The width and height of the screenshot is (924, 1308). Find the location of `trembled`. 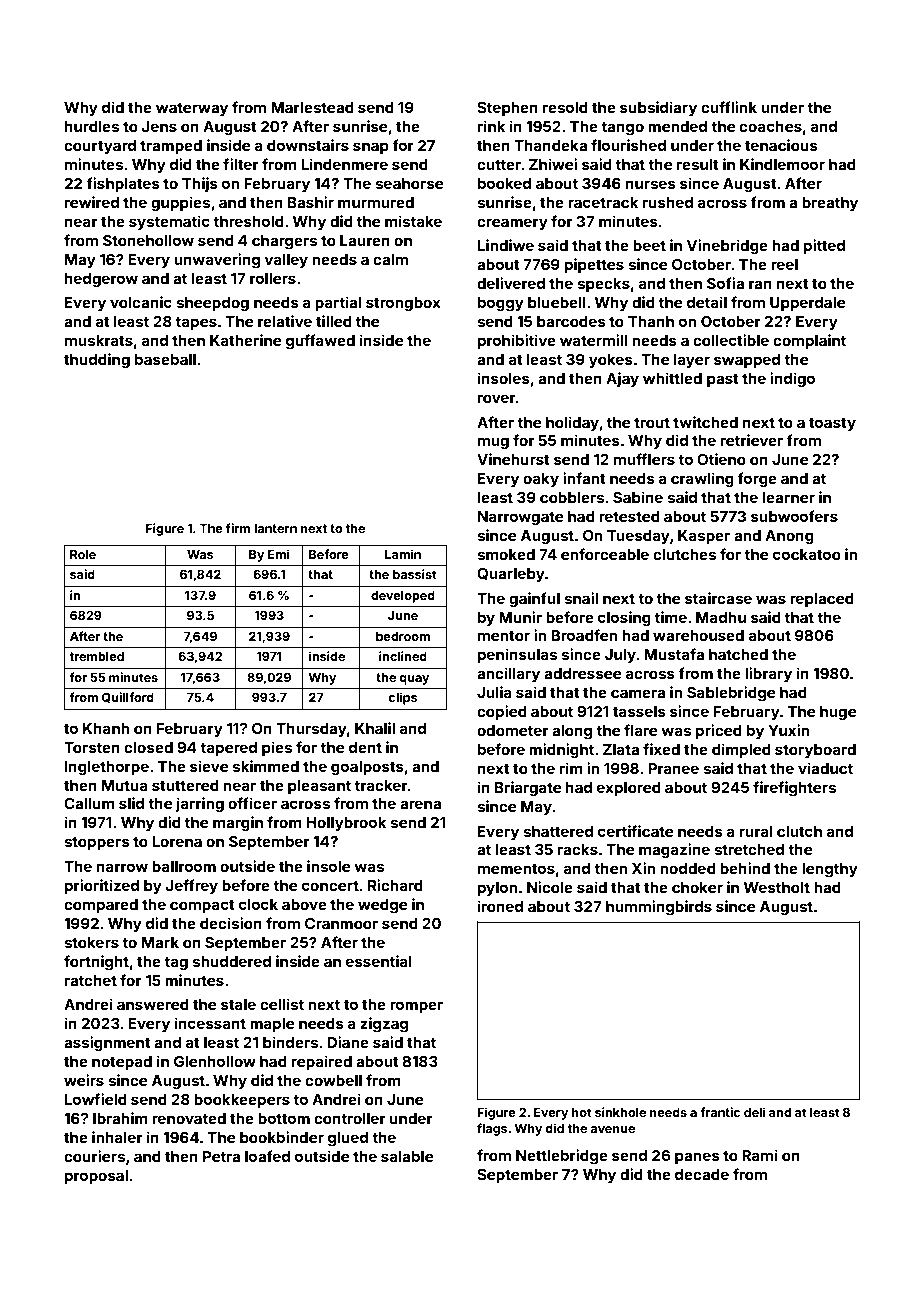

trembled is located at coordinates (97, 656).
